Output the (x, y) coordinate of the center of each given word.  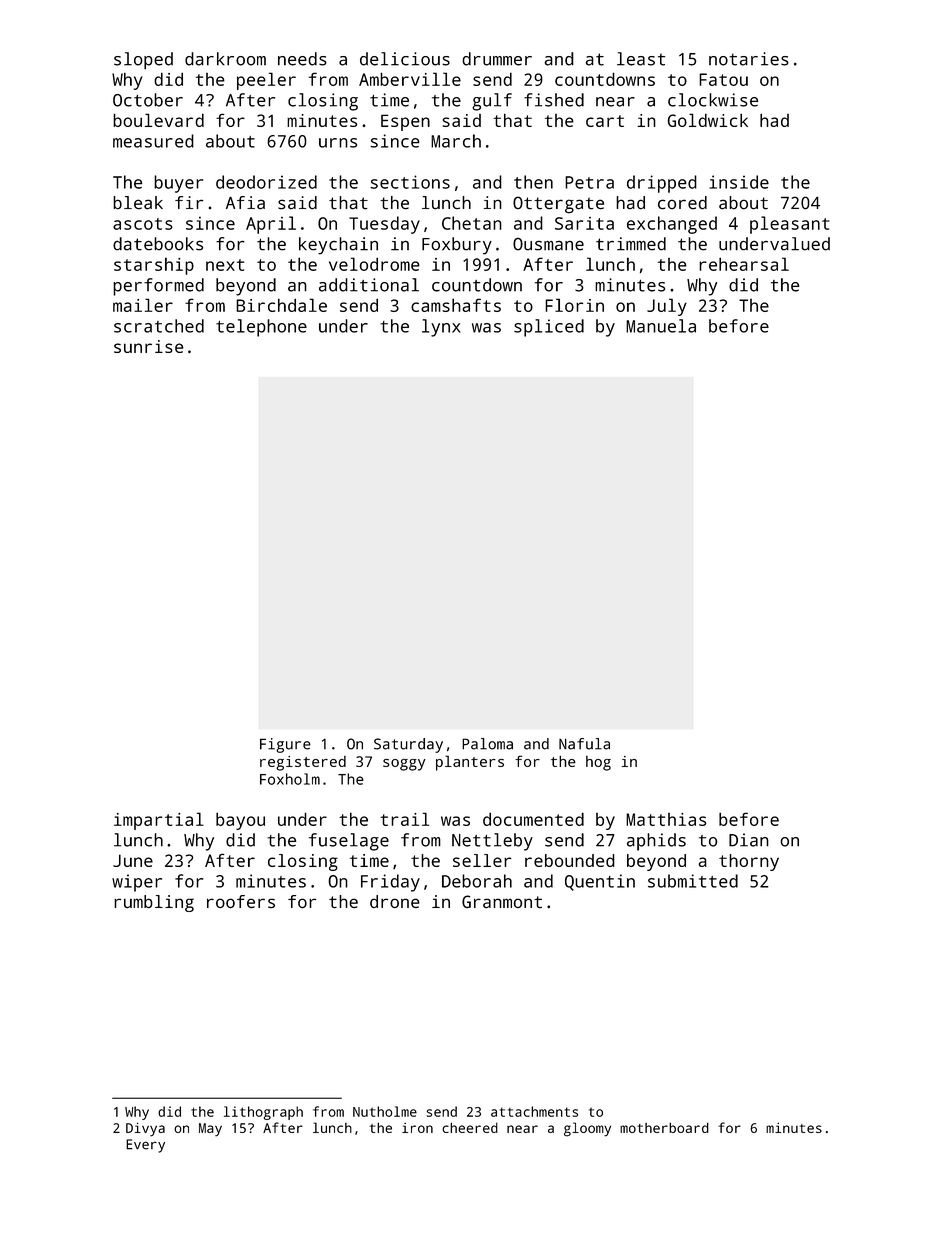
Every (145, 1146)
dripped (662, 184)
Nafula (584, 744)
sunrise (149, 346)
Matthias (666, 819)
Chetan (472, 223)
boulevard (158, 120)
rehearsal (744, 264)
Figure (285, 745)
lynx (441, 328)
